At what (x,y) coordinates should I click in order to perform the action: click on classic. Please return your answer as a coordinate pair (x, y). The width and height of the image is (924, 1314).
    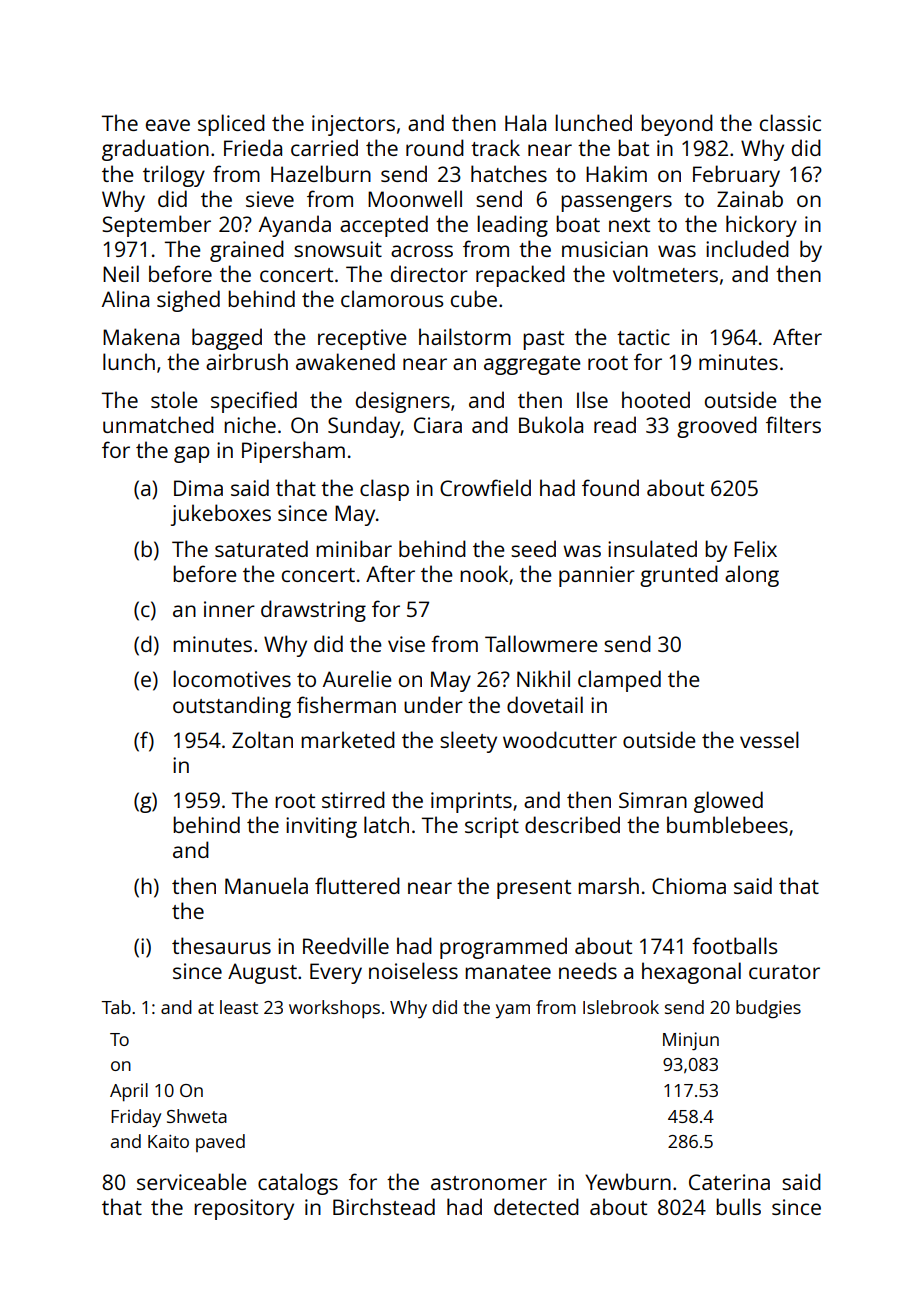
    Looking at the image, I should click on (790, 122).
